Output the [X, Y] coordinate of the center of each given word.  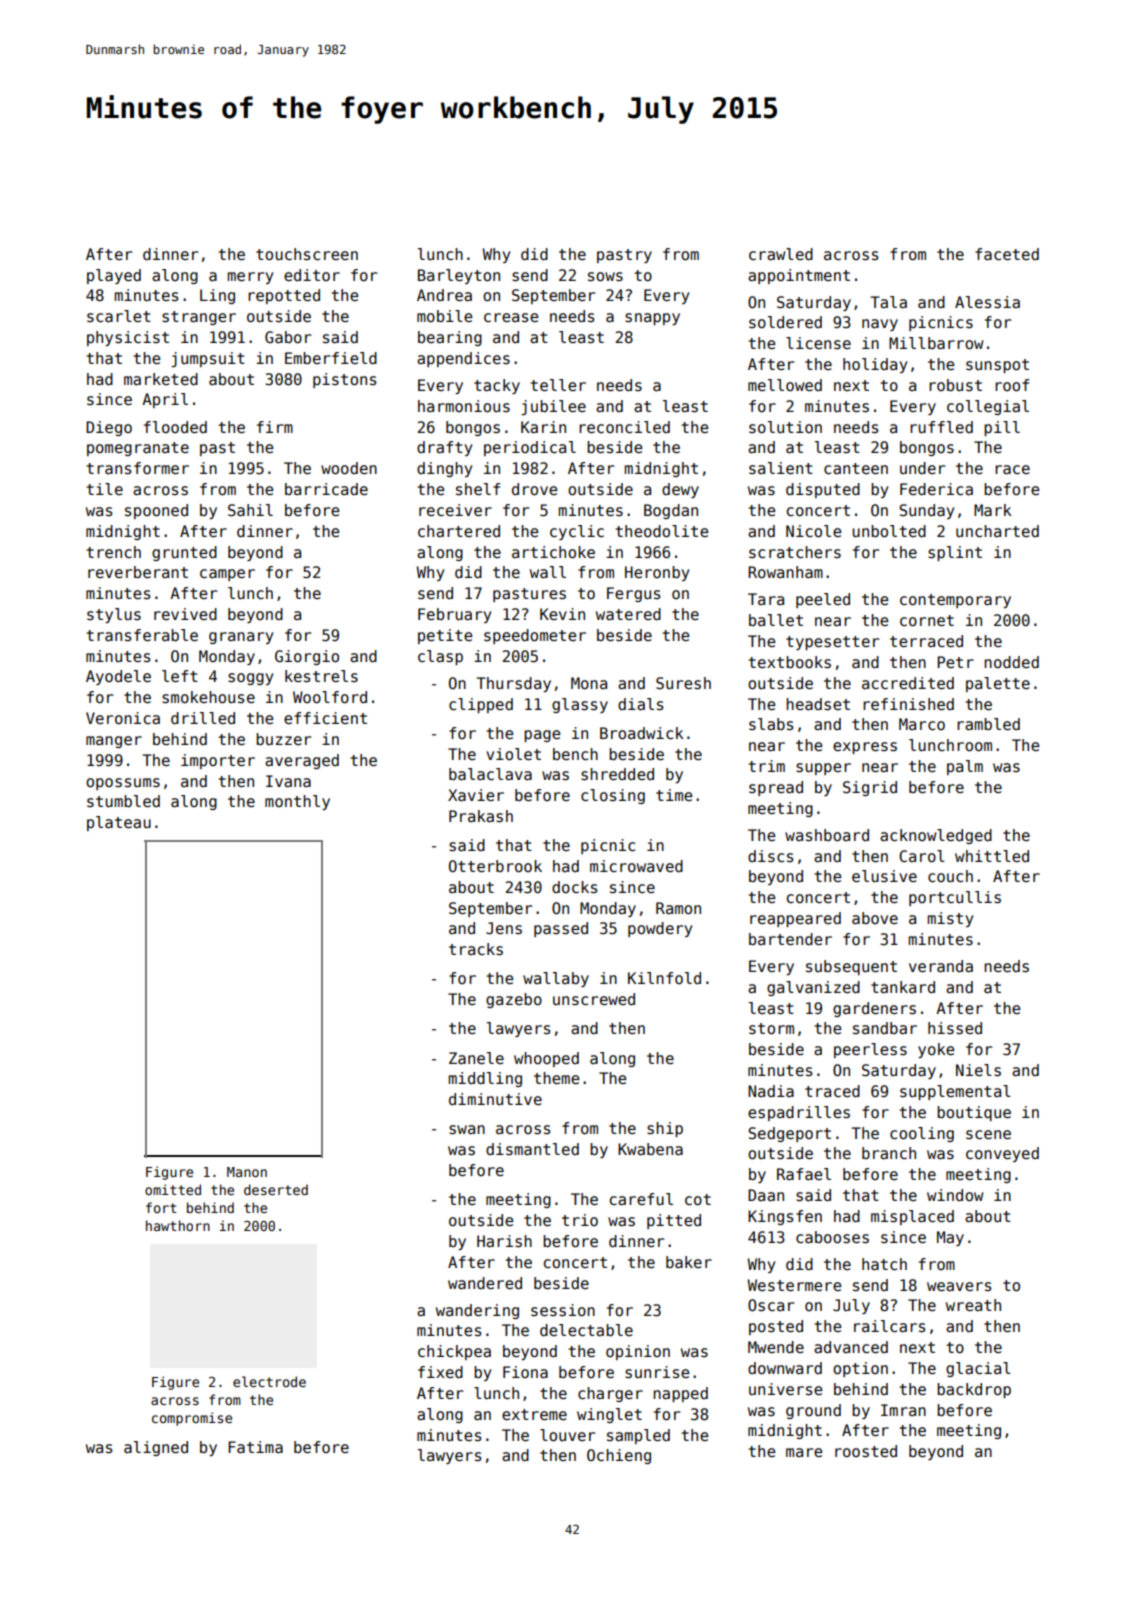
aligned [156, 1448]
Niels [978, 1070]
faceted [1007, 254]
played [114, 276]
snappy [652, 319]
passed [561, 929]
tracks [476, 949]
